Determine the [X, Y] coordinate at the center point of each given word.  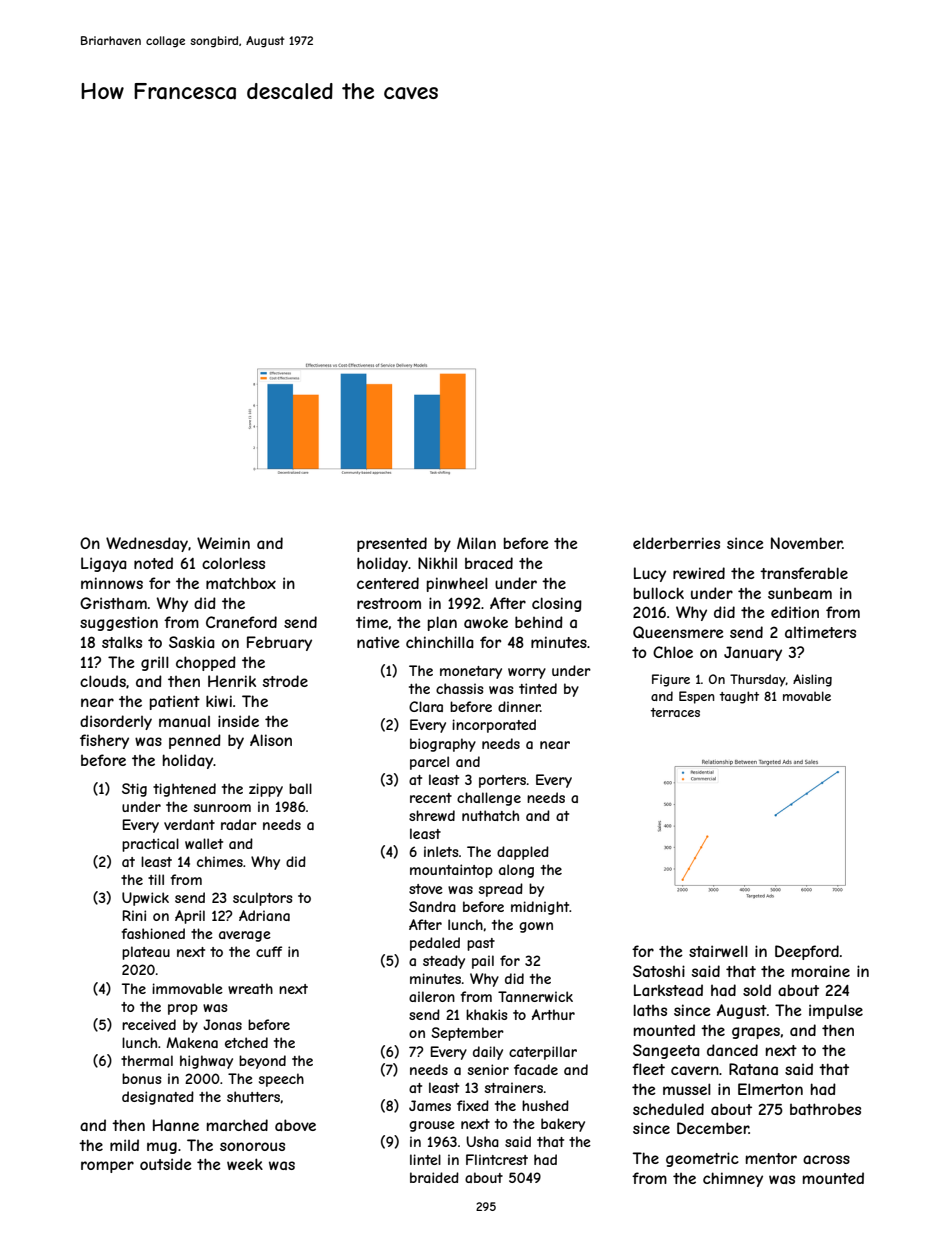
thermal [147, 1060]
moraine [821, 971]
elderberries [676, 543]
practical [150, 845]
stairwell [718, 951]
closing [557, 604]
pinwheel [457, 584]
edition [795, 612]
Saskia [192, 642]
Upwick [145, 899]
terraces [675, 712]
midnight [540, 908]
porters [502, 781]
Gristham [113, 603]
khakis [487, 1014]
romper [107, 1167]
